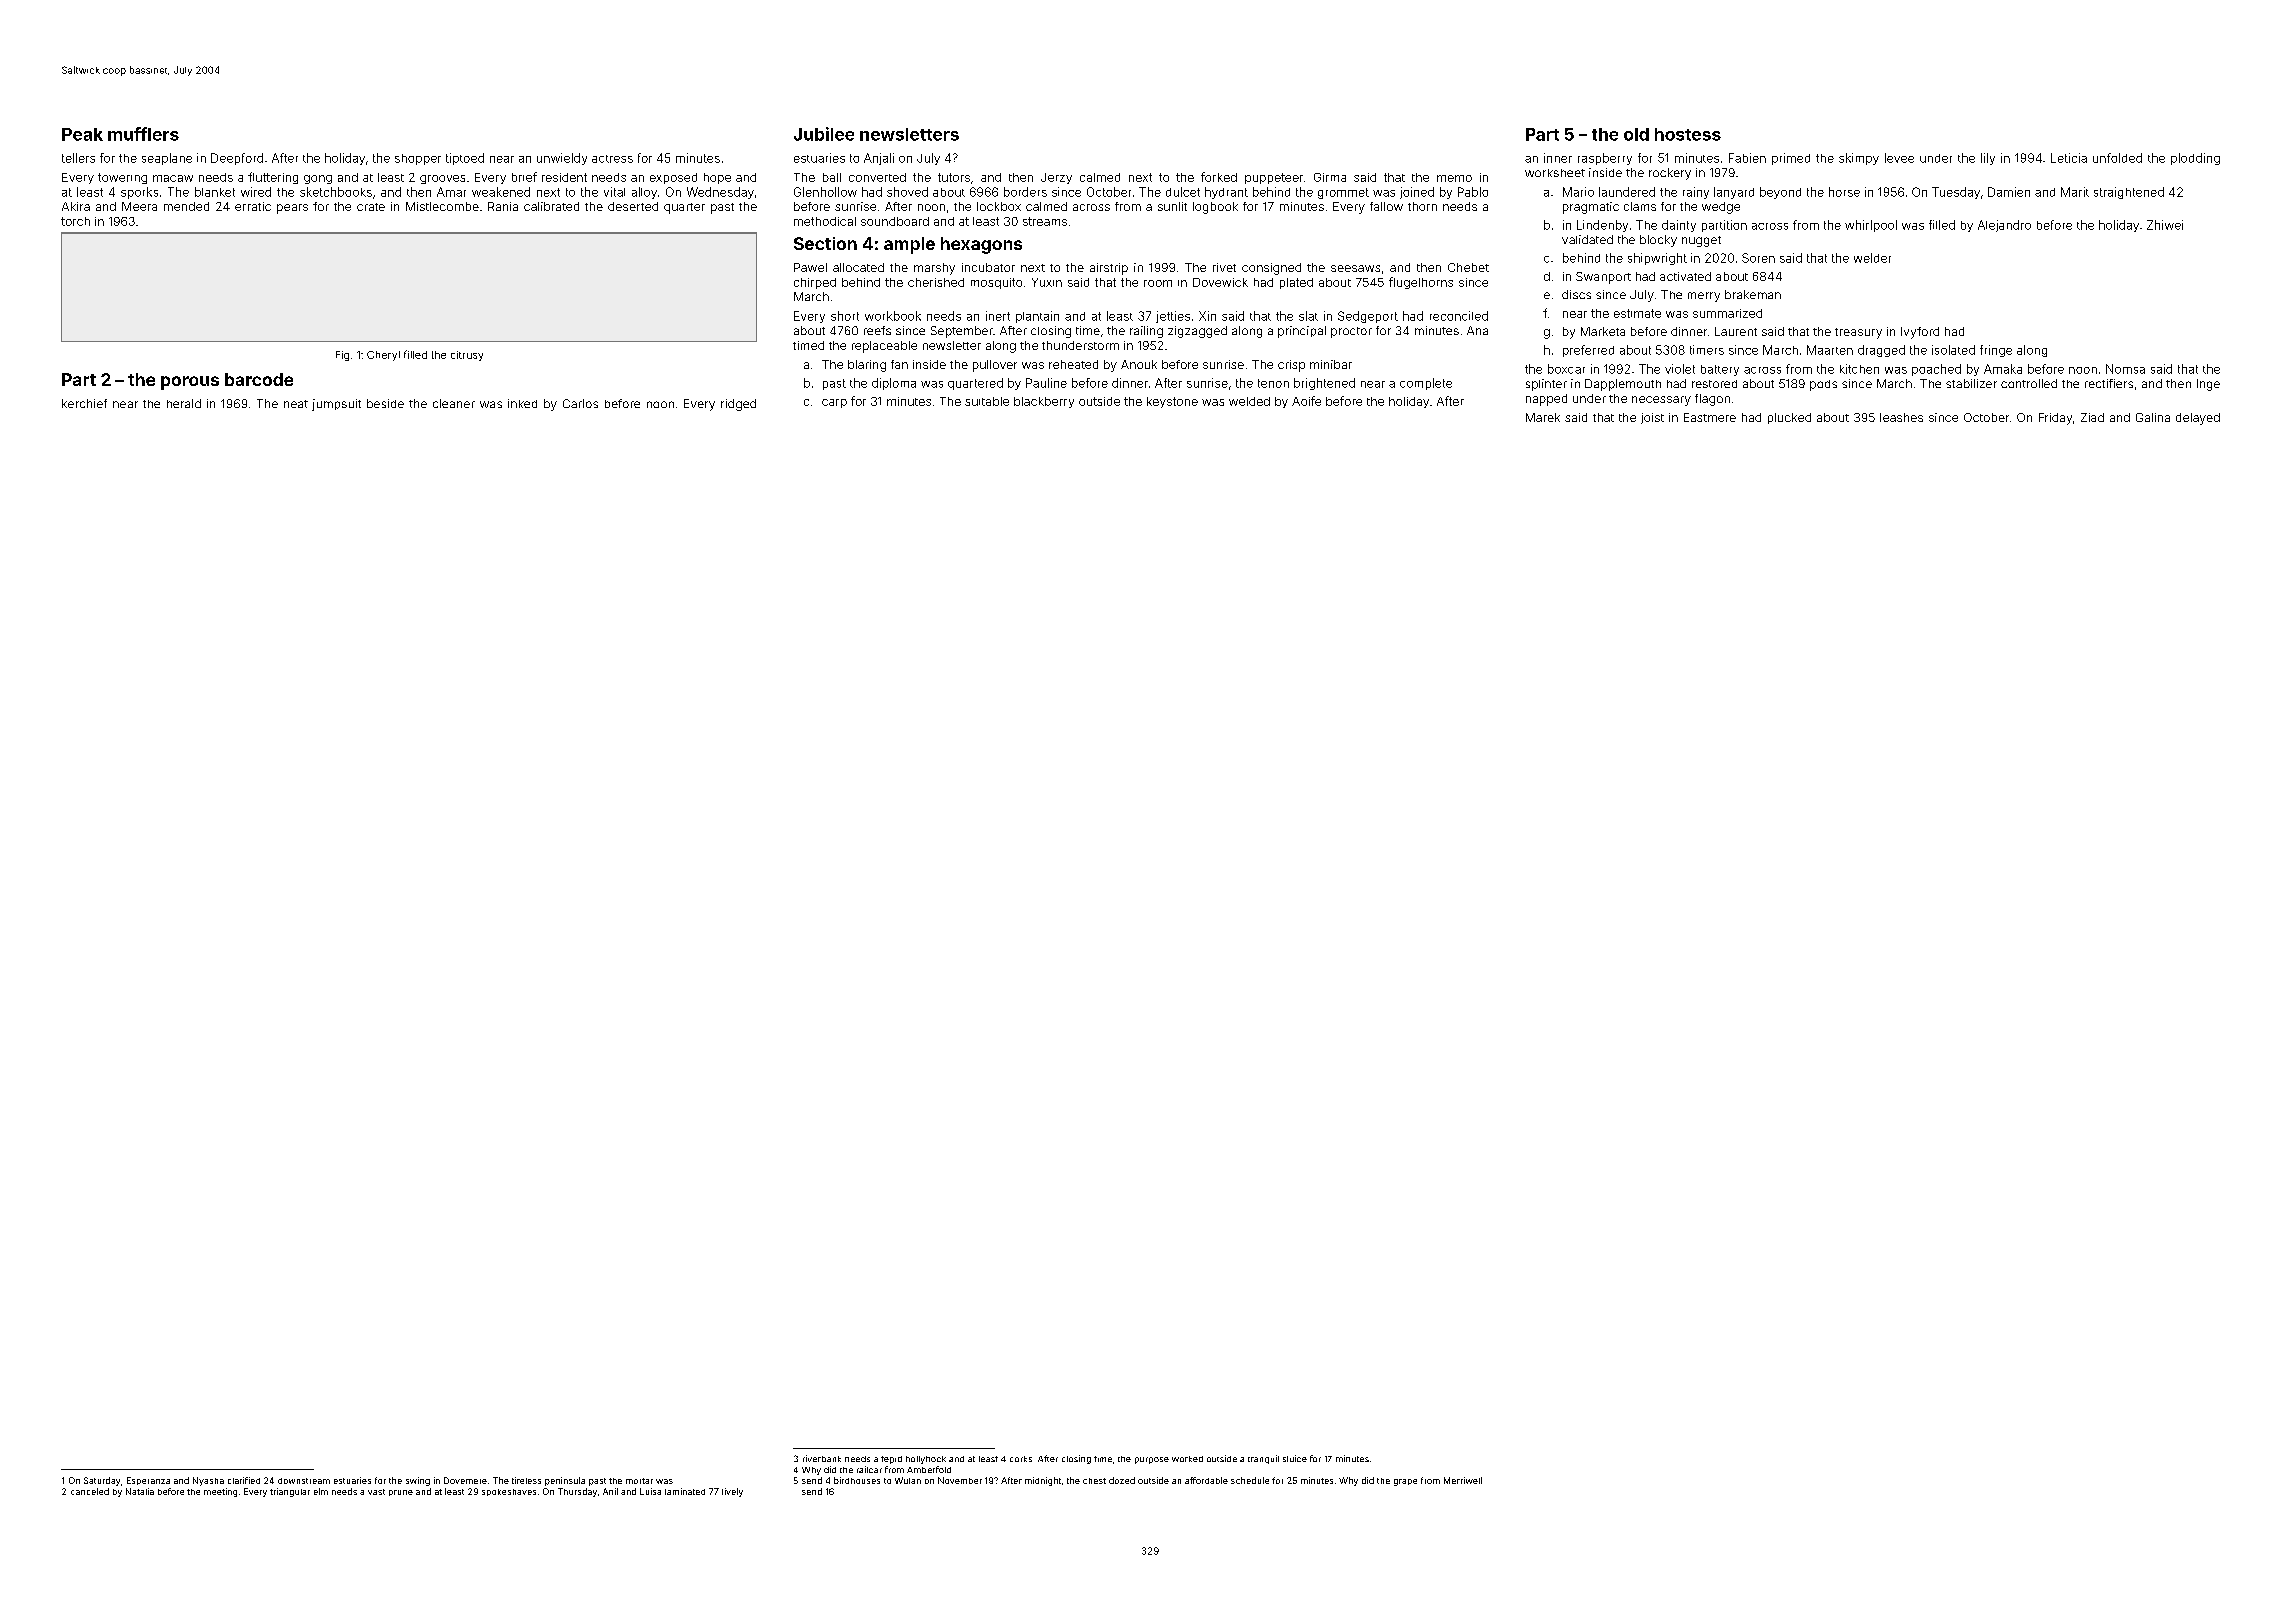 This screenshot has height=1614, width=2282. Describe the element at coordinates (926, 1460) in the screenshot. I see `hollyhock` at that location.
